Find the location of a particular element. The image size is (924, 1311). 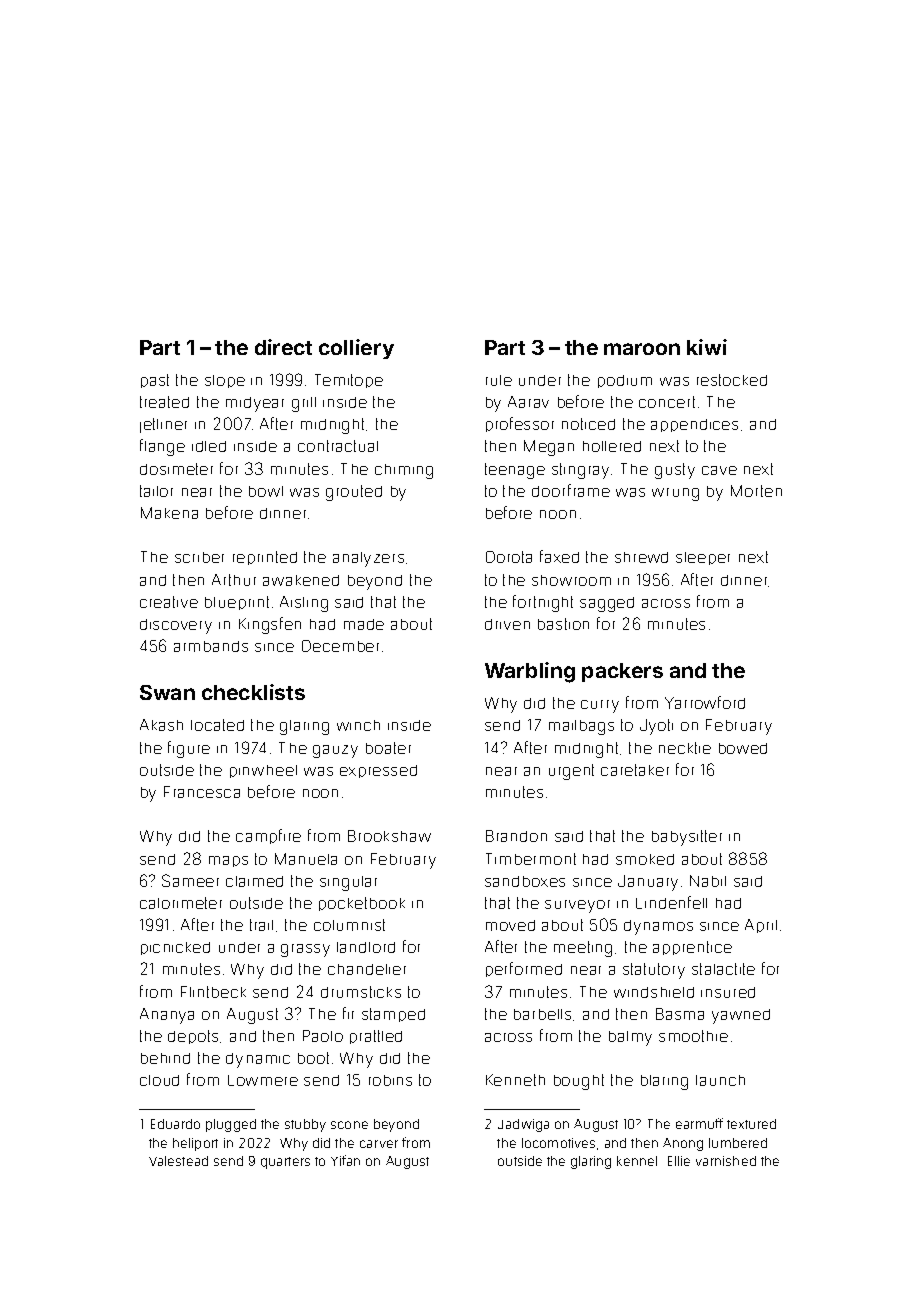

Valestead is located at coordinates (178, 1161).
